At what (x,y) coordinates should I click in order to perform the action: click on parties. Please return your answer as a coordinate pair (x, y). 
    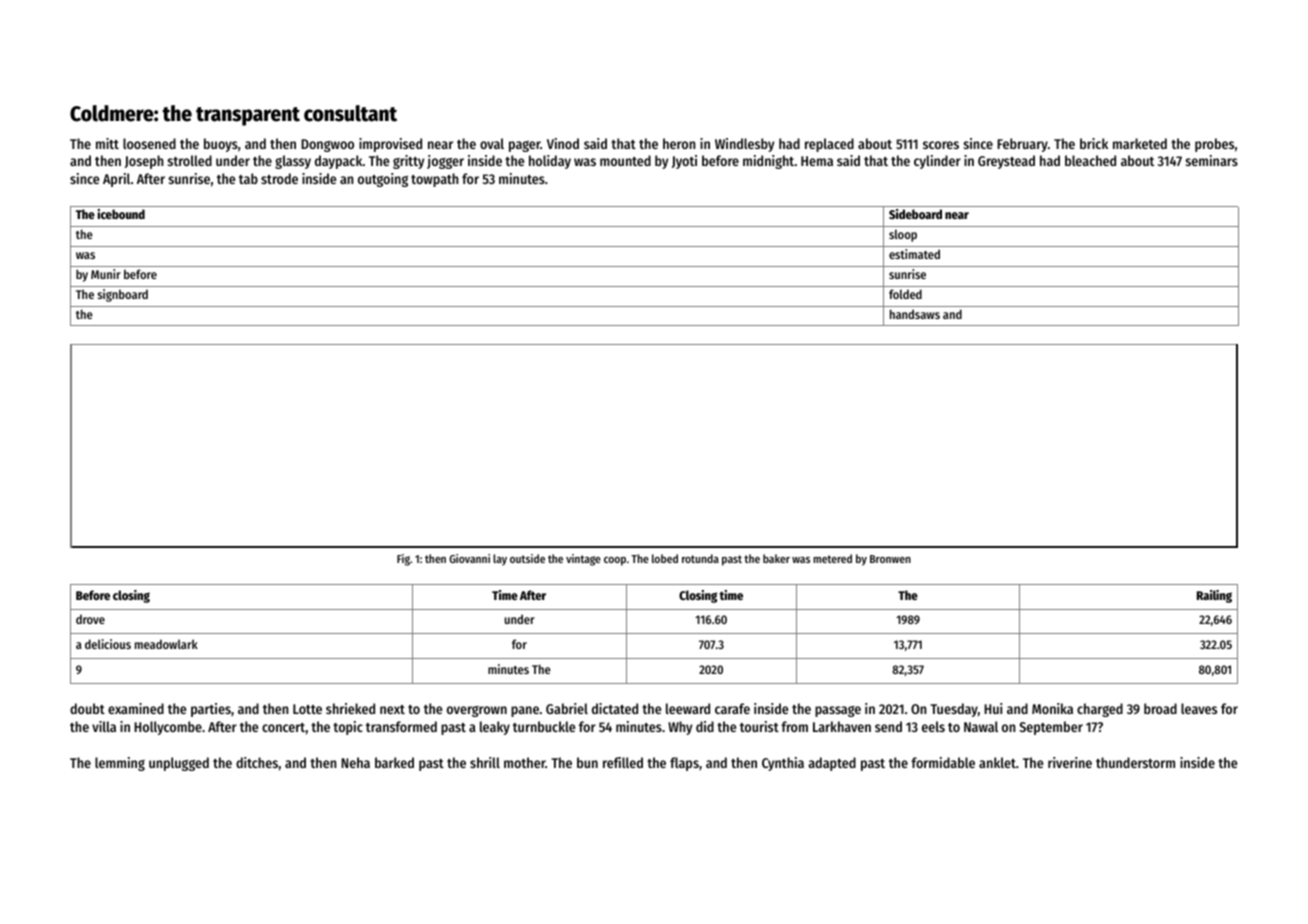
    Looking at the image, I should click on (211, 710).
